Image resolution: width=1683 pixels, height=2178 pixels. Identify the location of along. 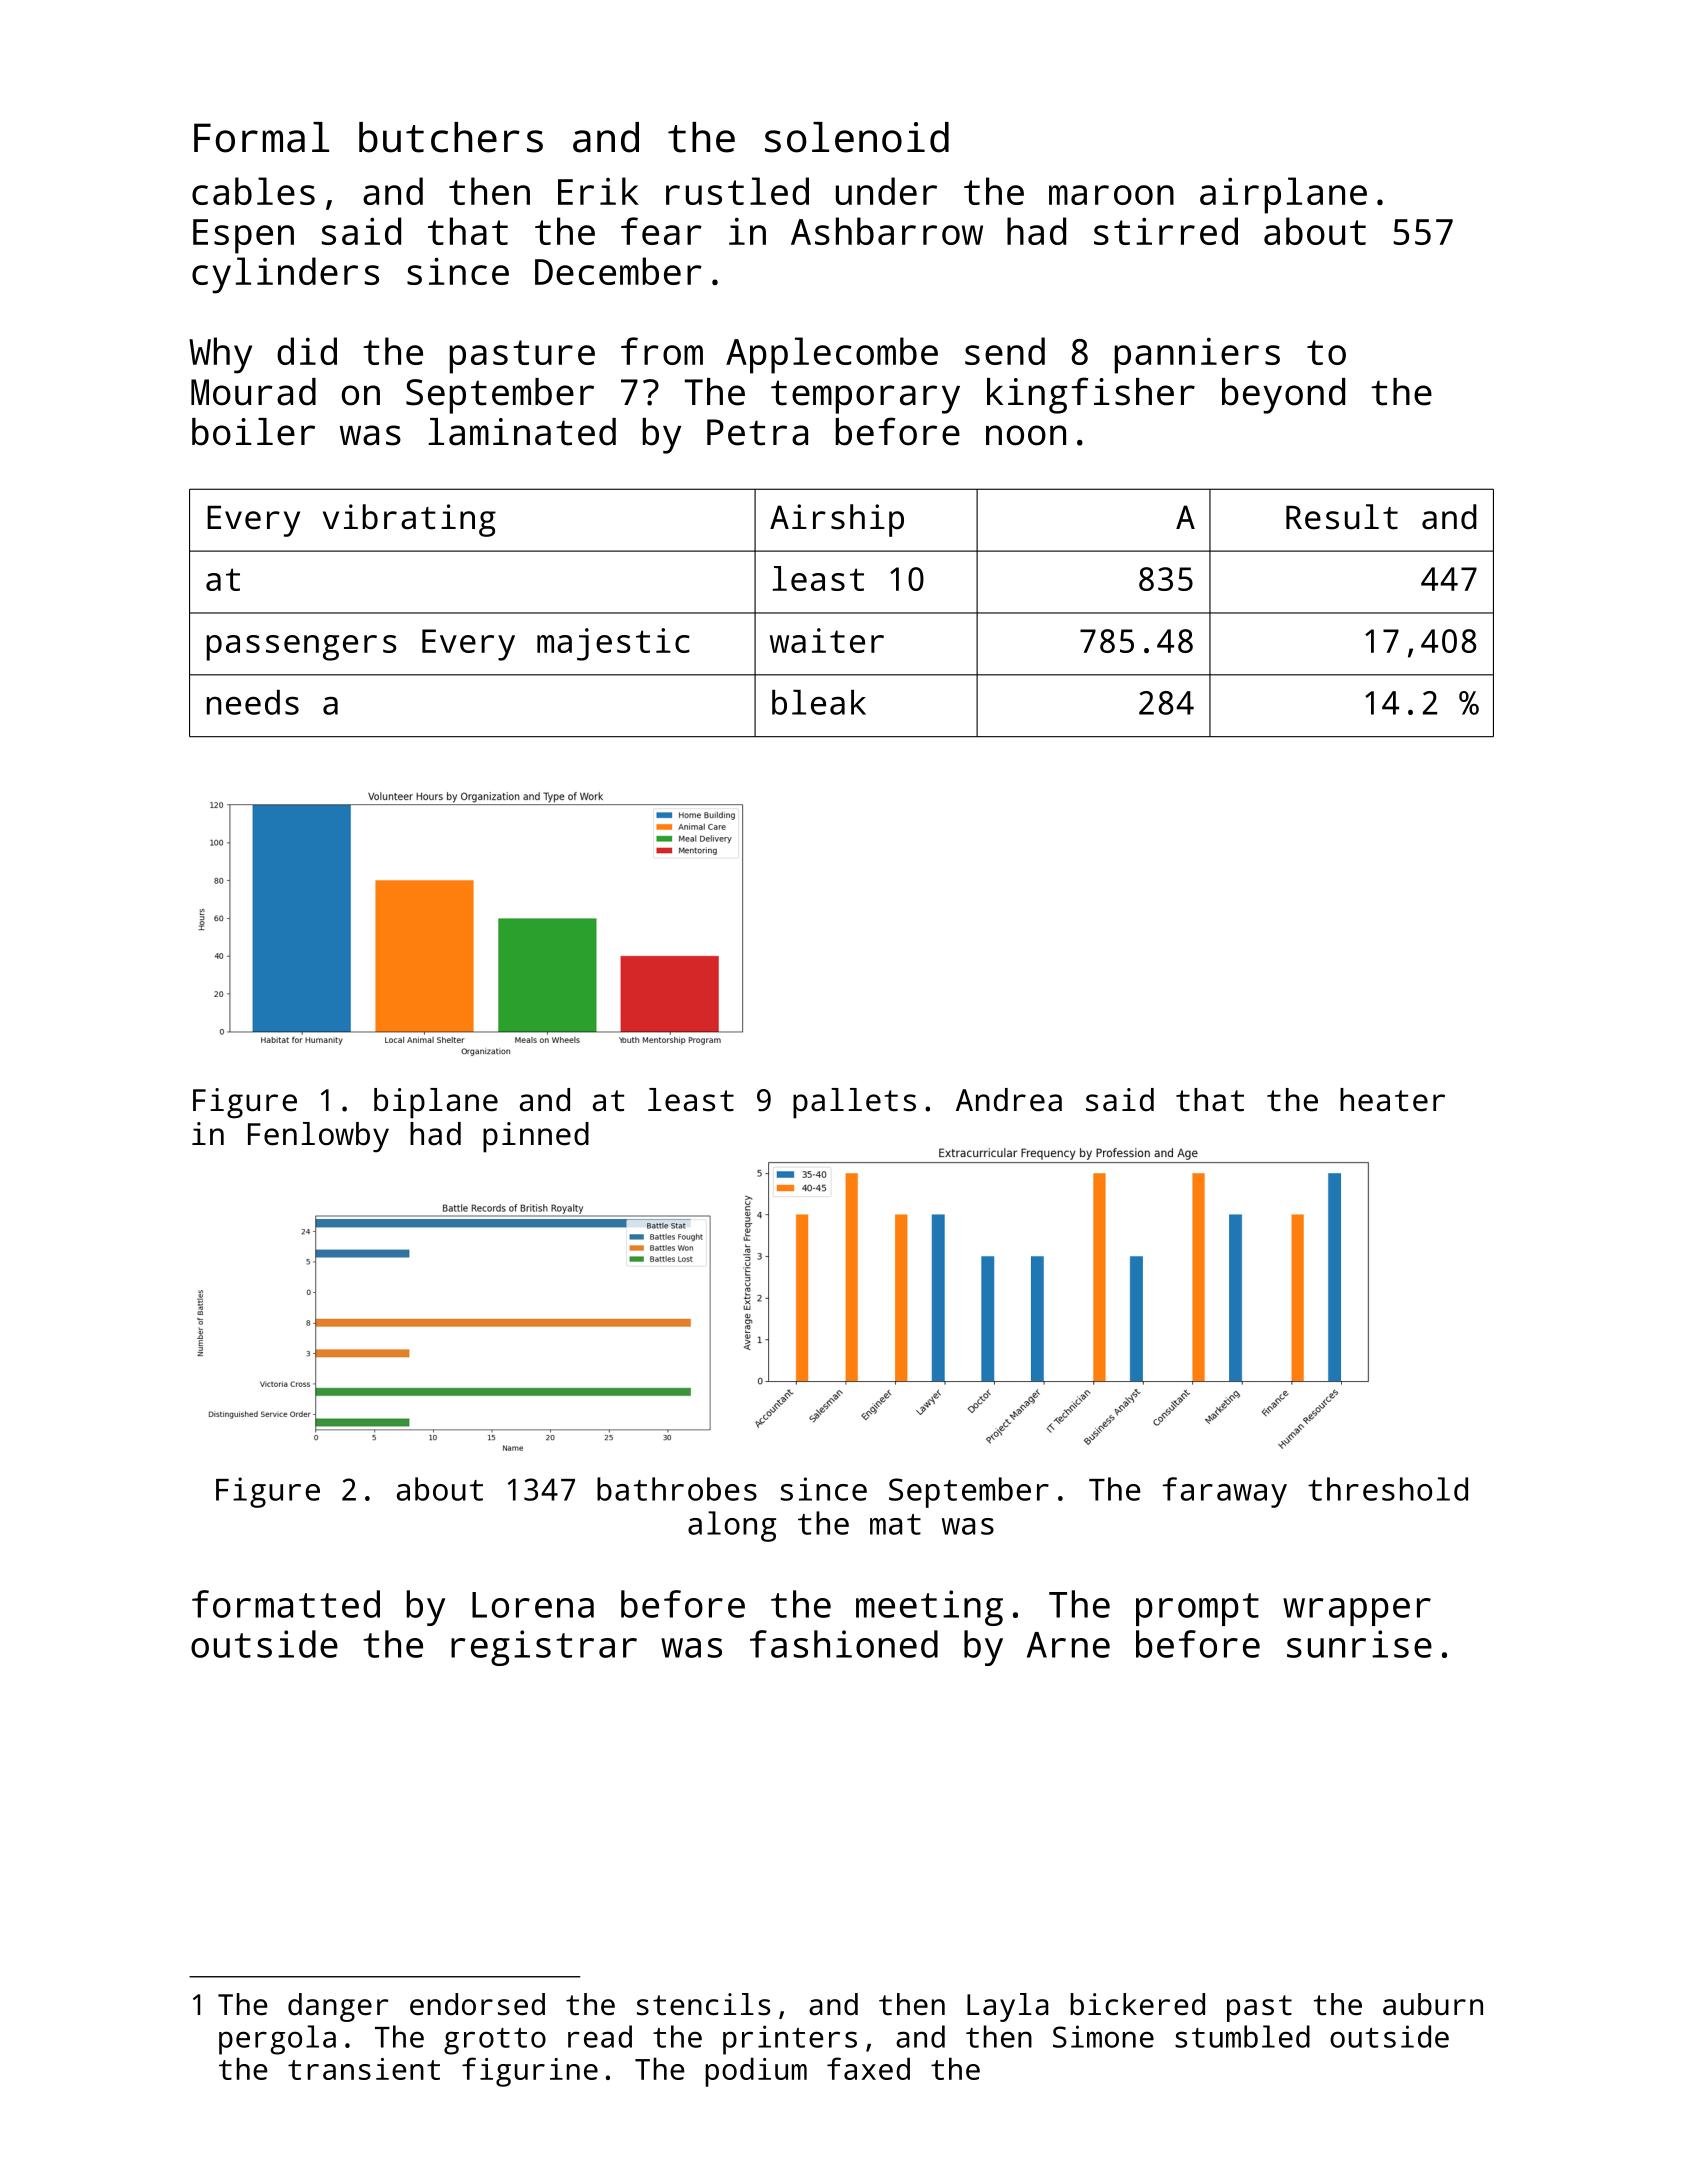
(732, 1526).
